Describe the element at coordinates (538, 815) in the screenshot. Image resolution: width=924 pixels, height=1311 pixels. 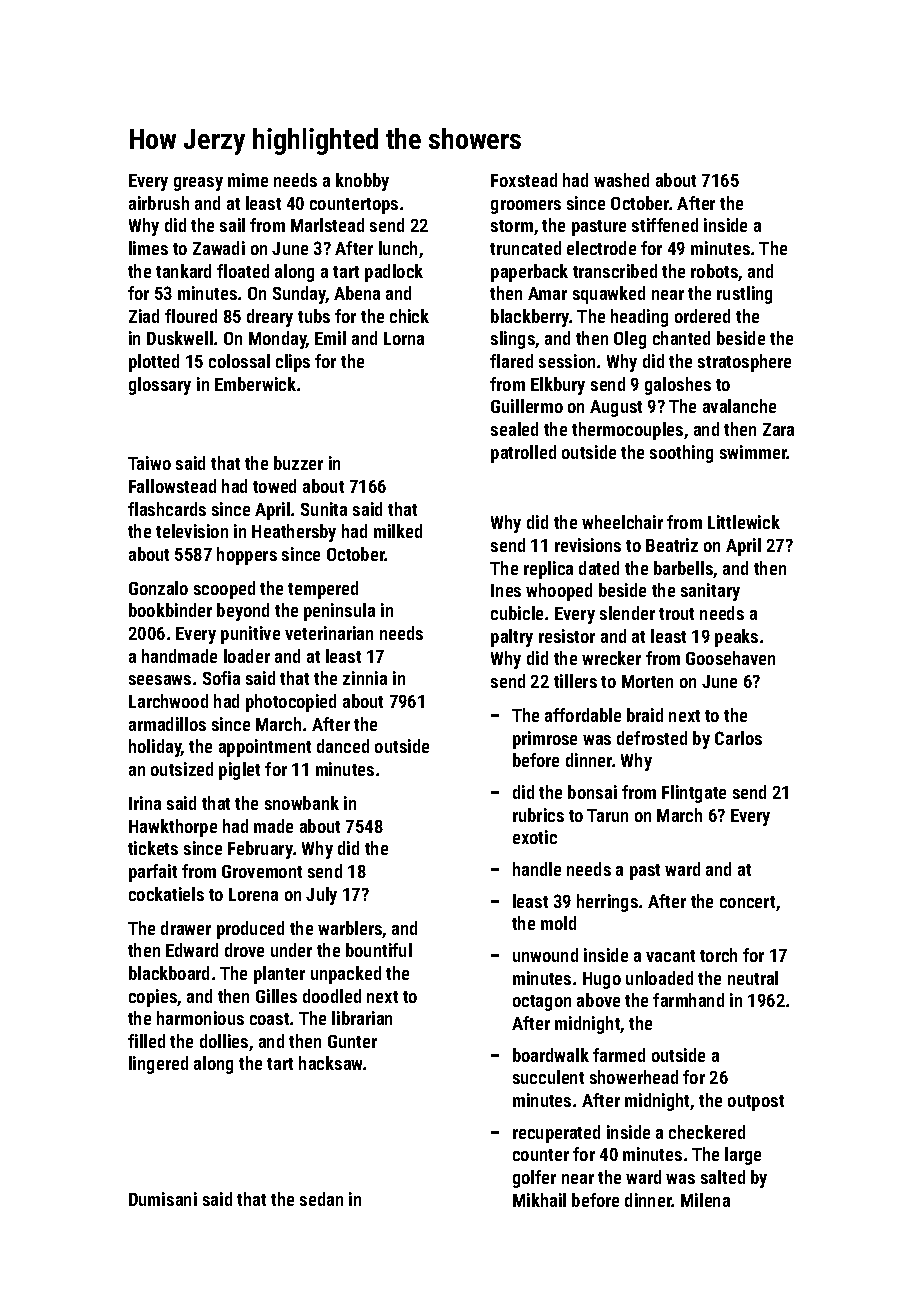
I see `rubrics` at that location.
